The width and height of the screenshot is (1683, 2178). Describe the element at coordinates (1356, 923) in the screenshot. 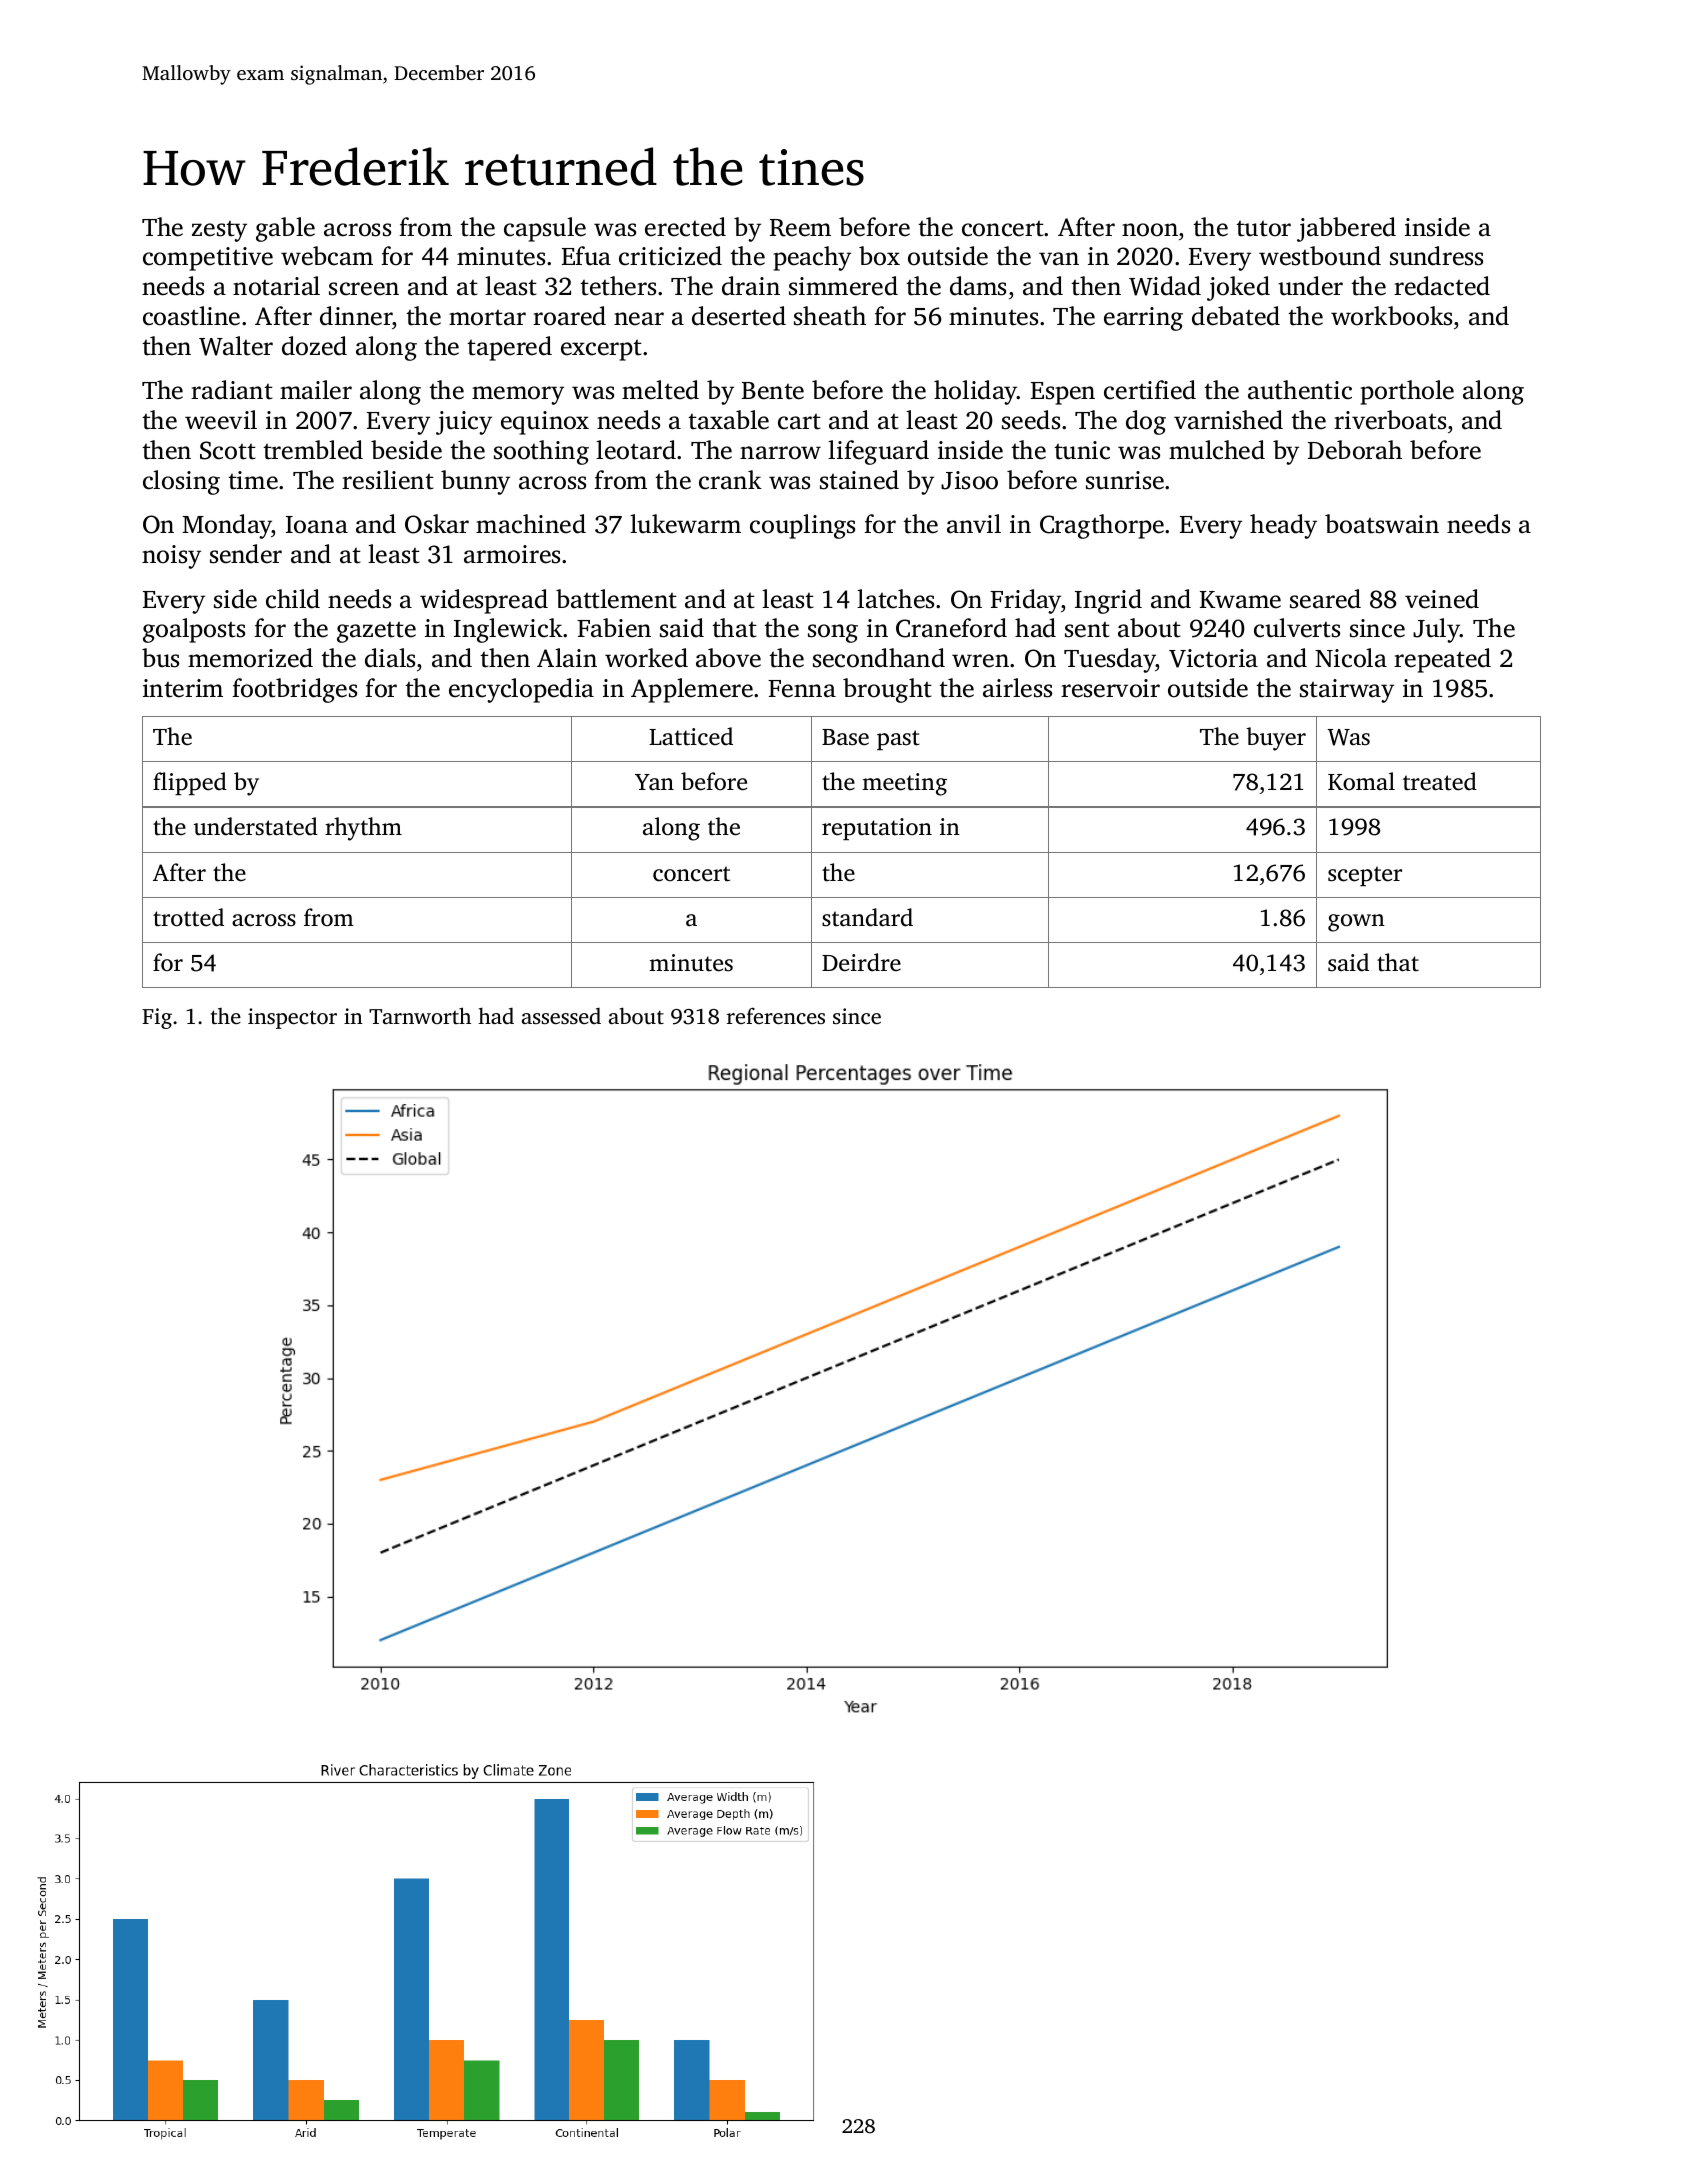

I see `gown` at that location.
